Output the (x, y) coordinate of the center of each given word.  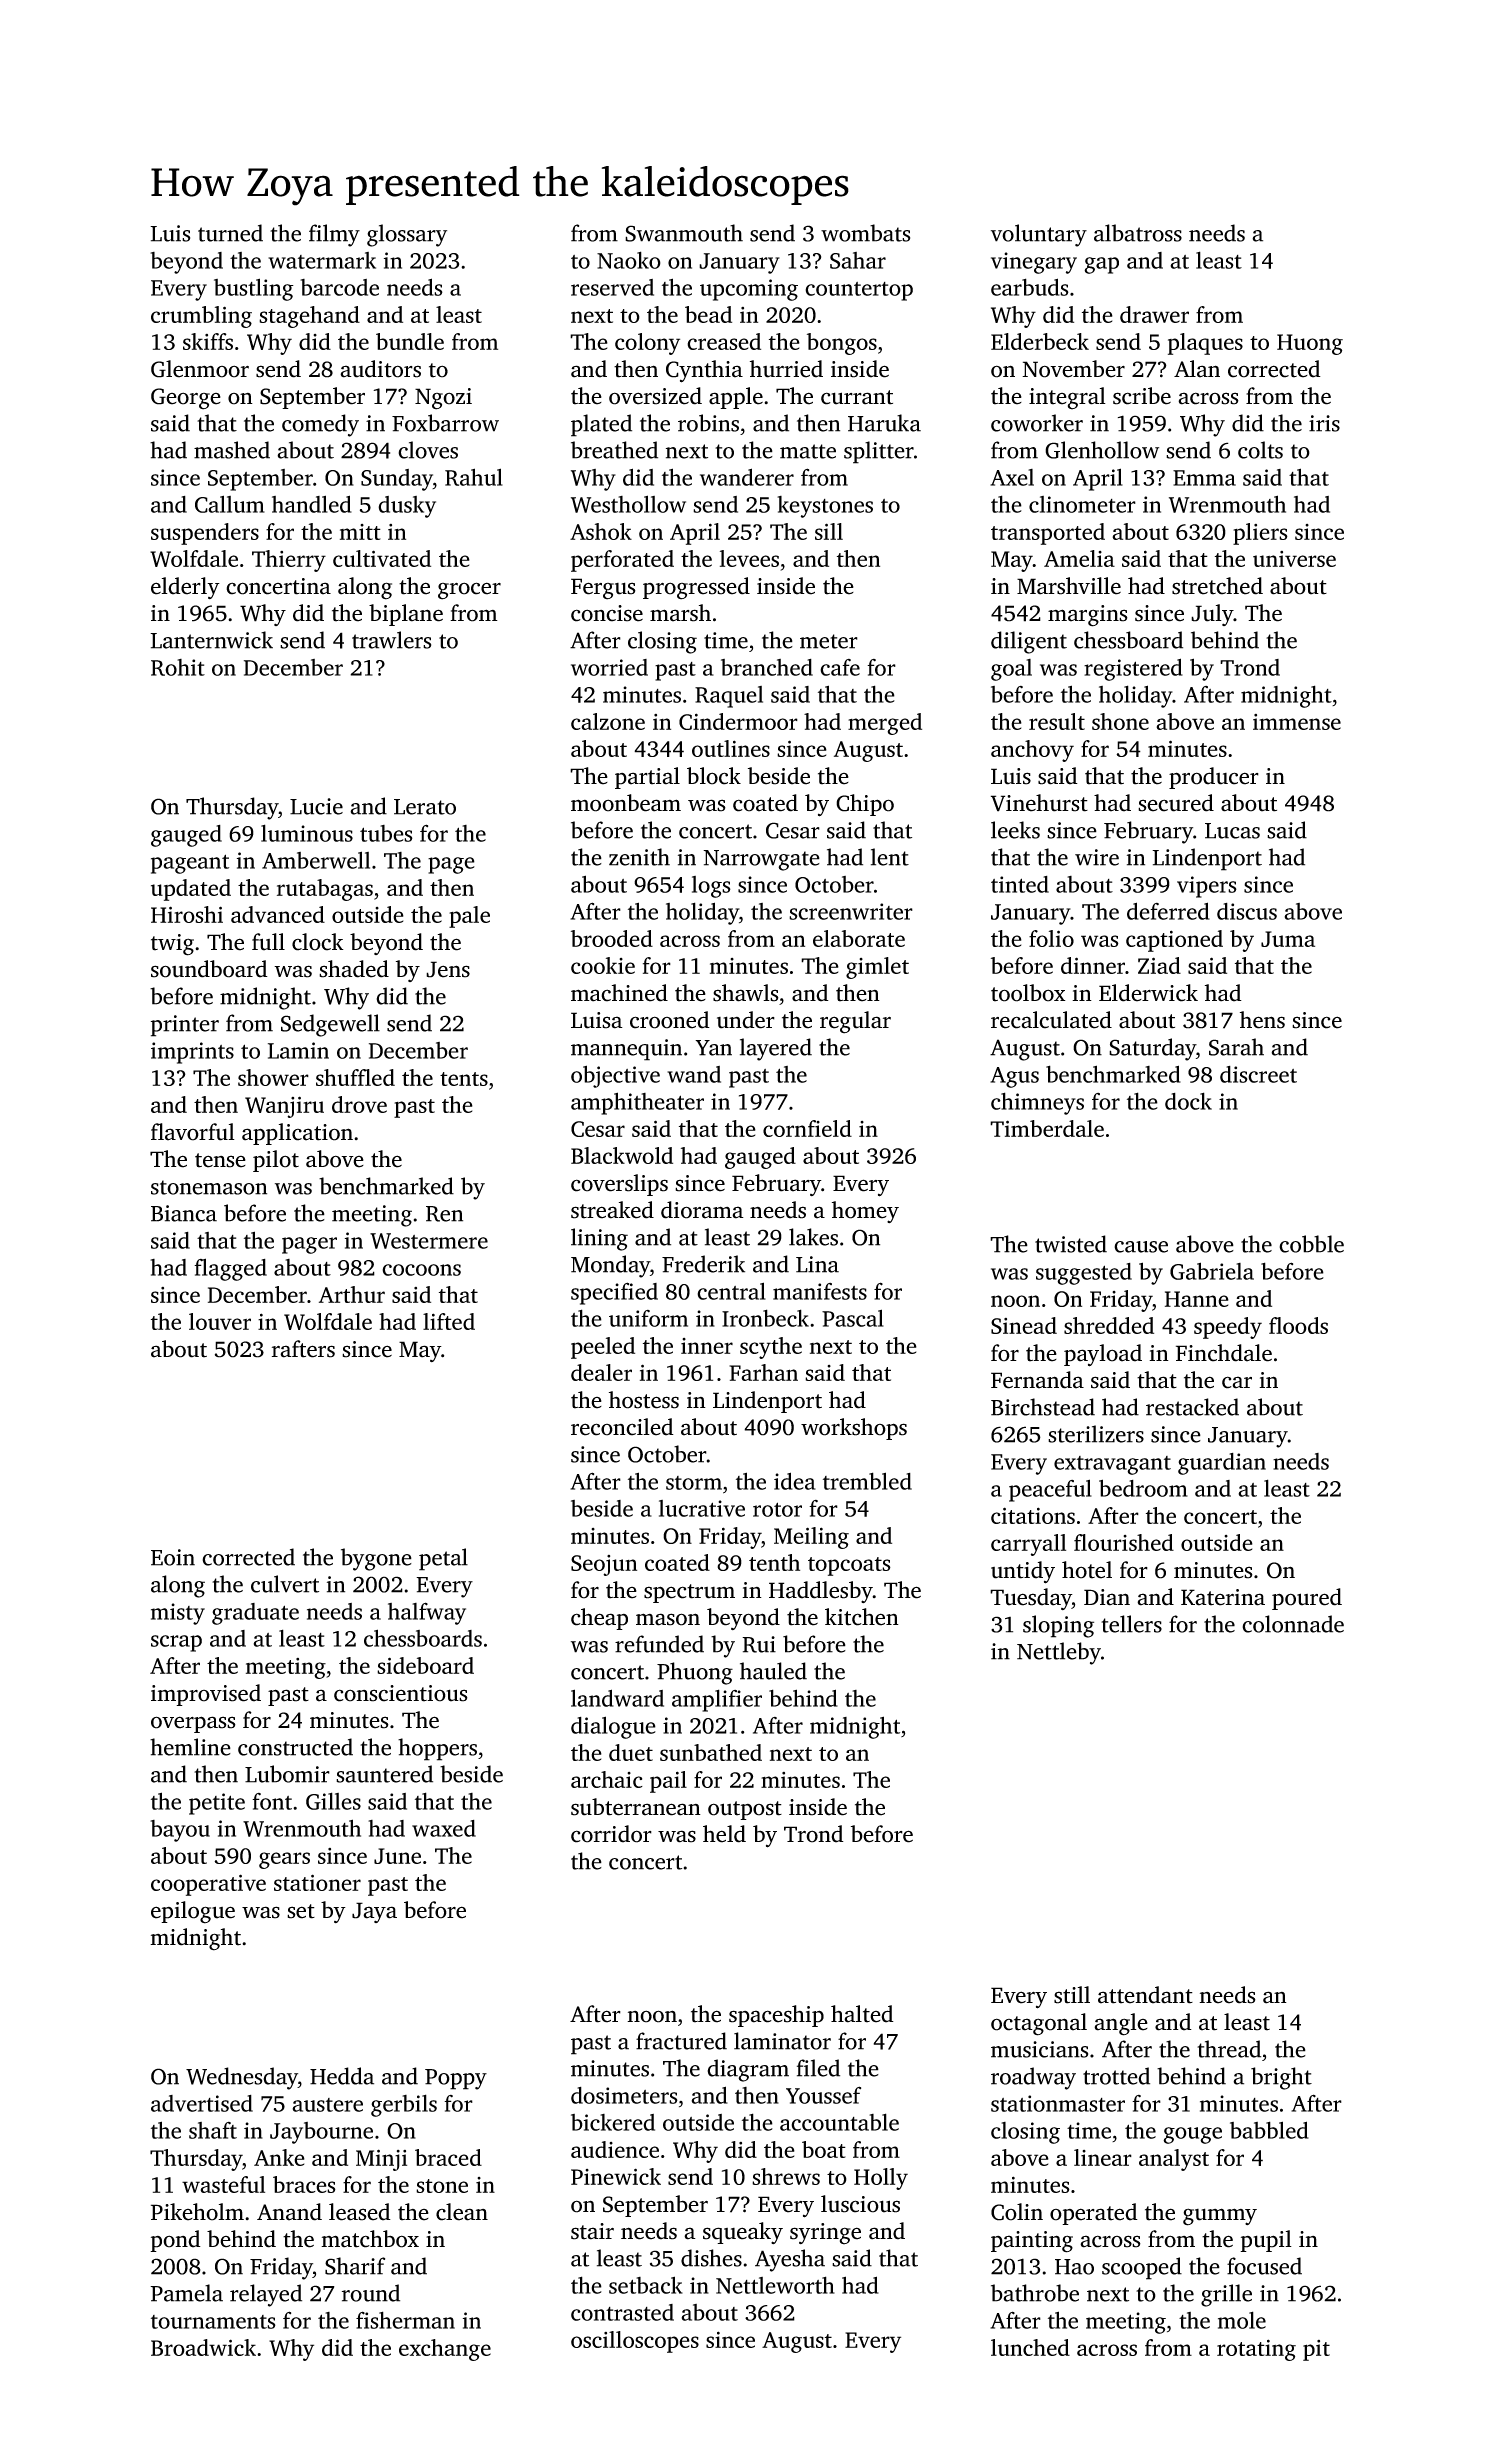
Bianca (184, 1213)
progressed (696, 588)
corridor (611, 1834)
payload (1103, 1355)
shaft (213, 2130)
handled (312, 504)
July (1212, 615)
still (1072, 1995)
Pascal (853, 1318)
